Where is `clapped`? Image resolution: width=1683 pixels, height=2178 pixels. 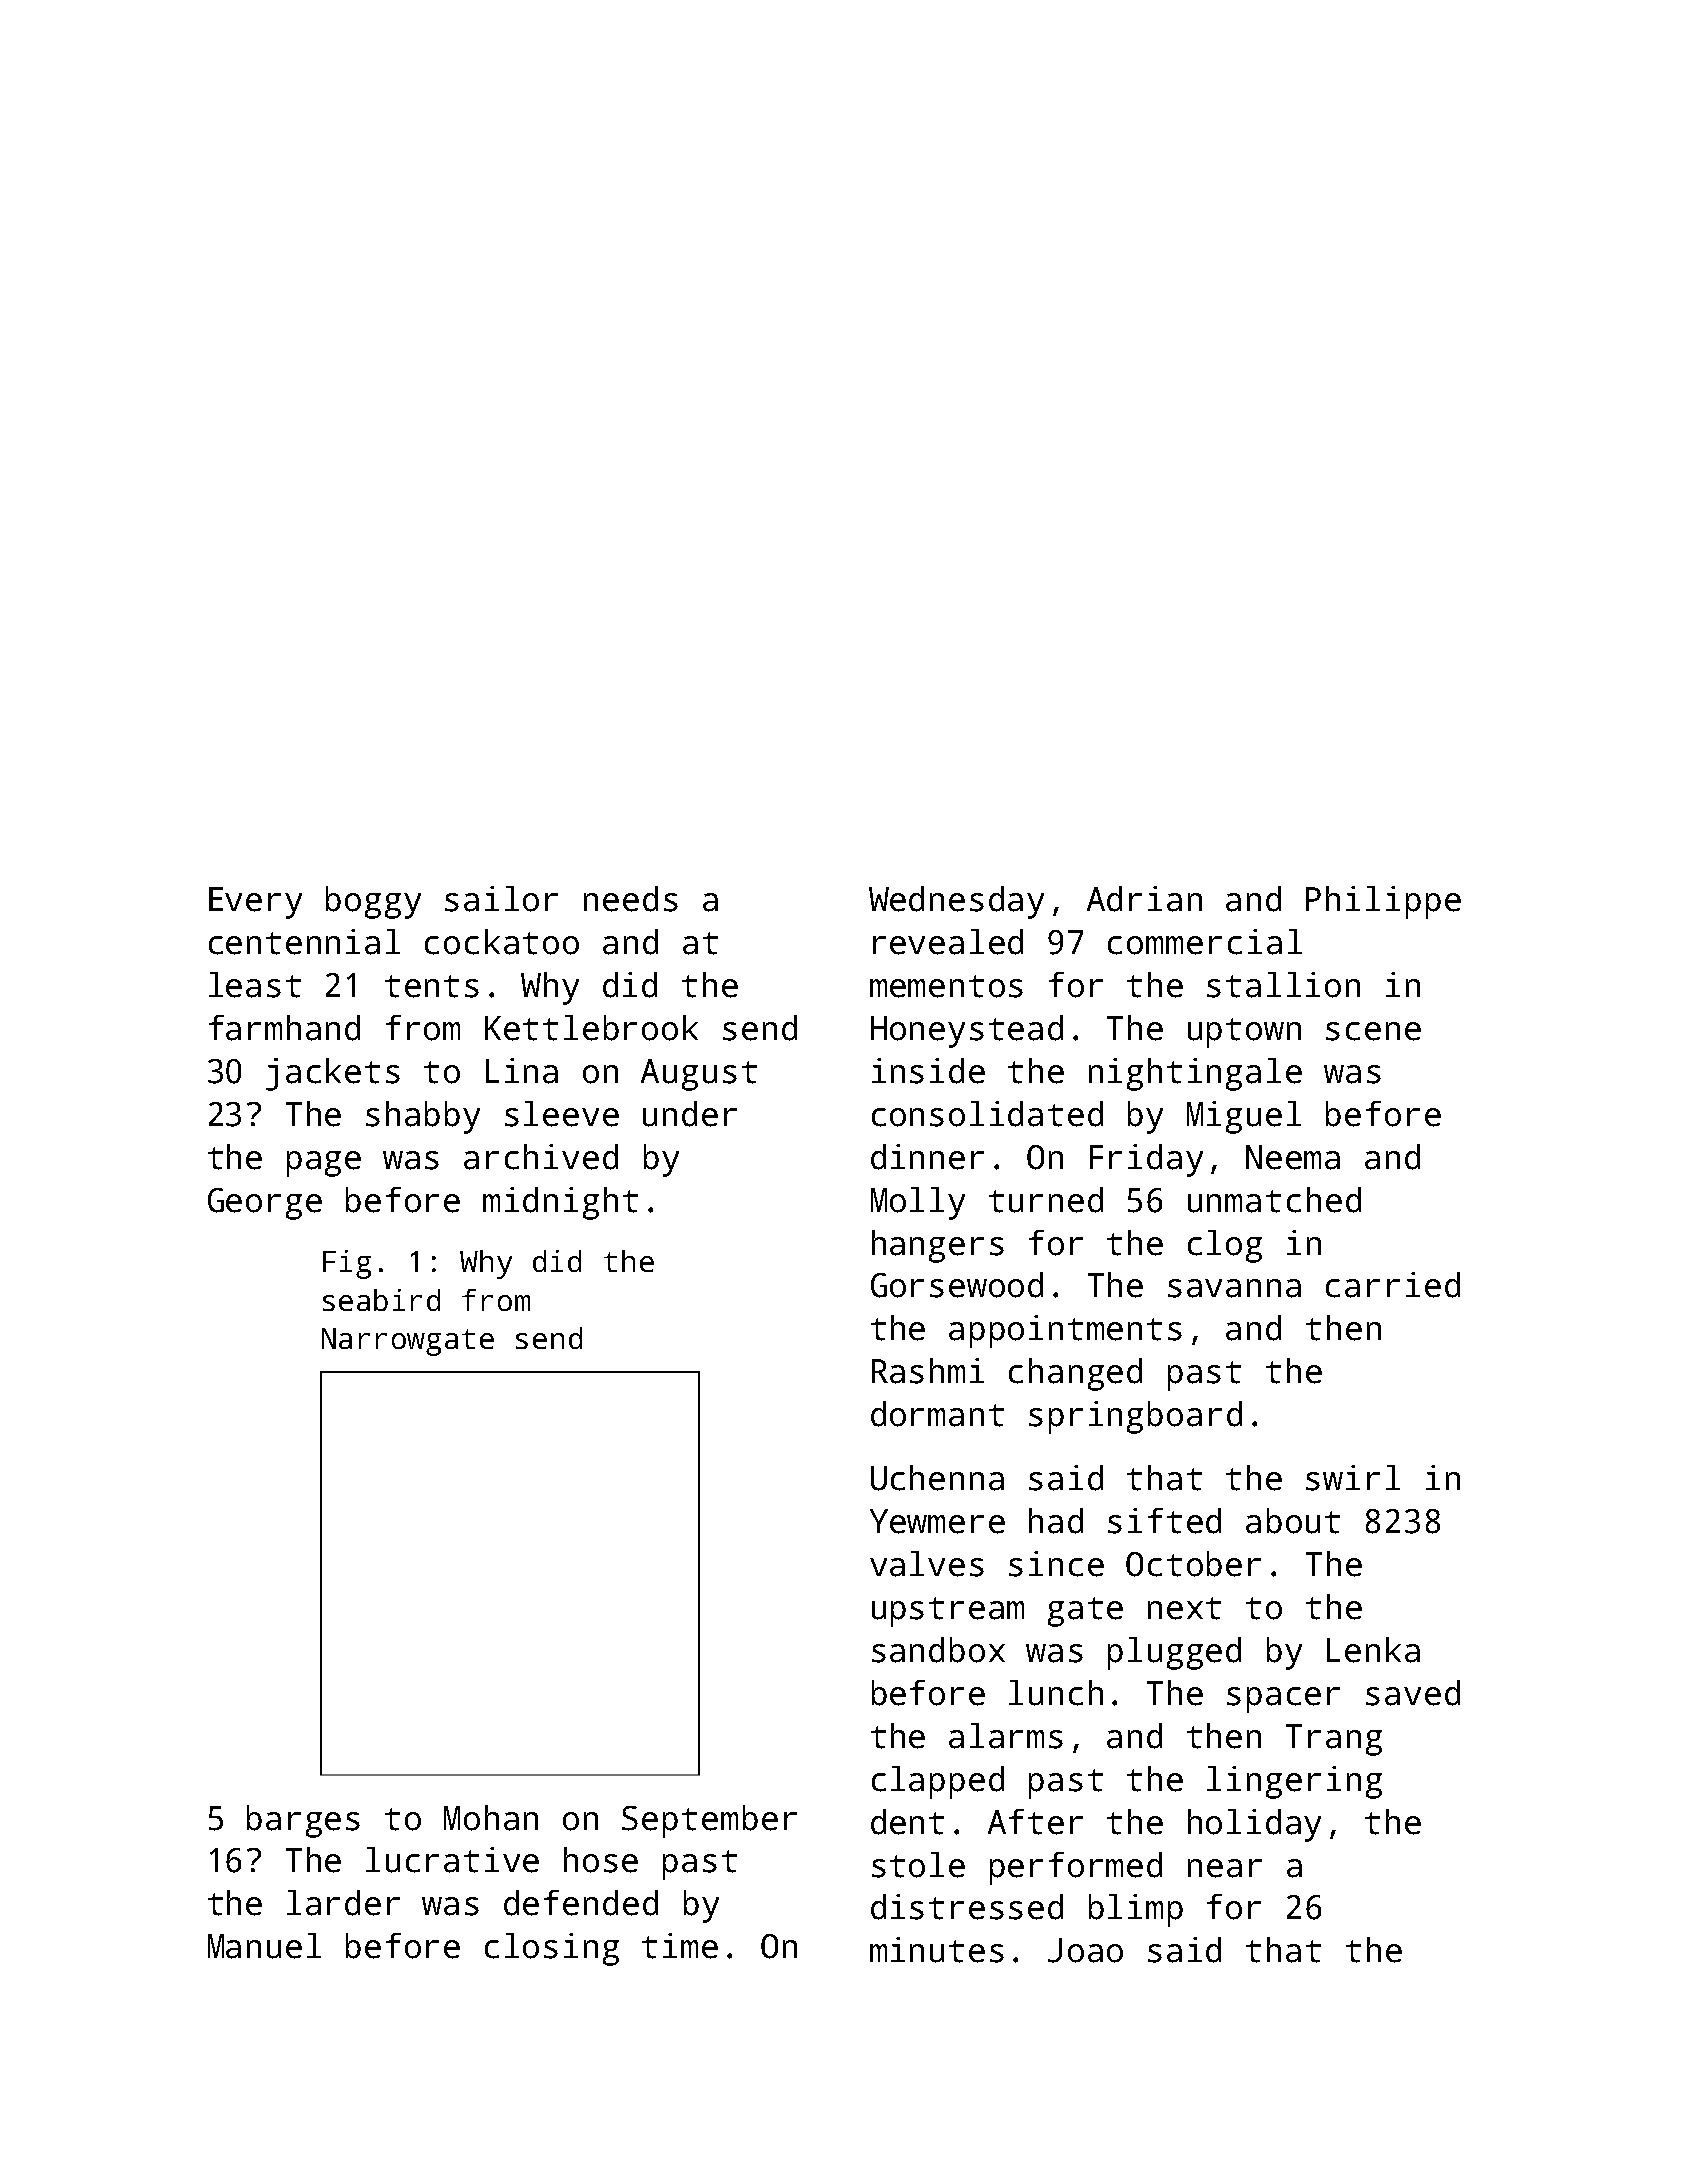
clapped is located at coordinates (938, 1782).
